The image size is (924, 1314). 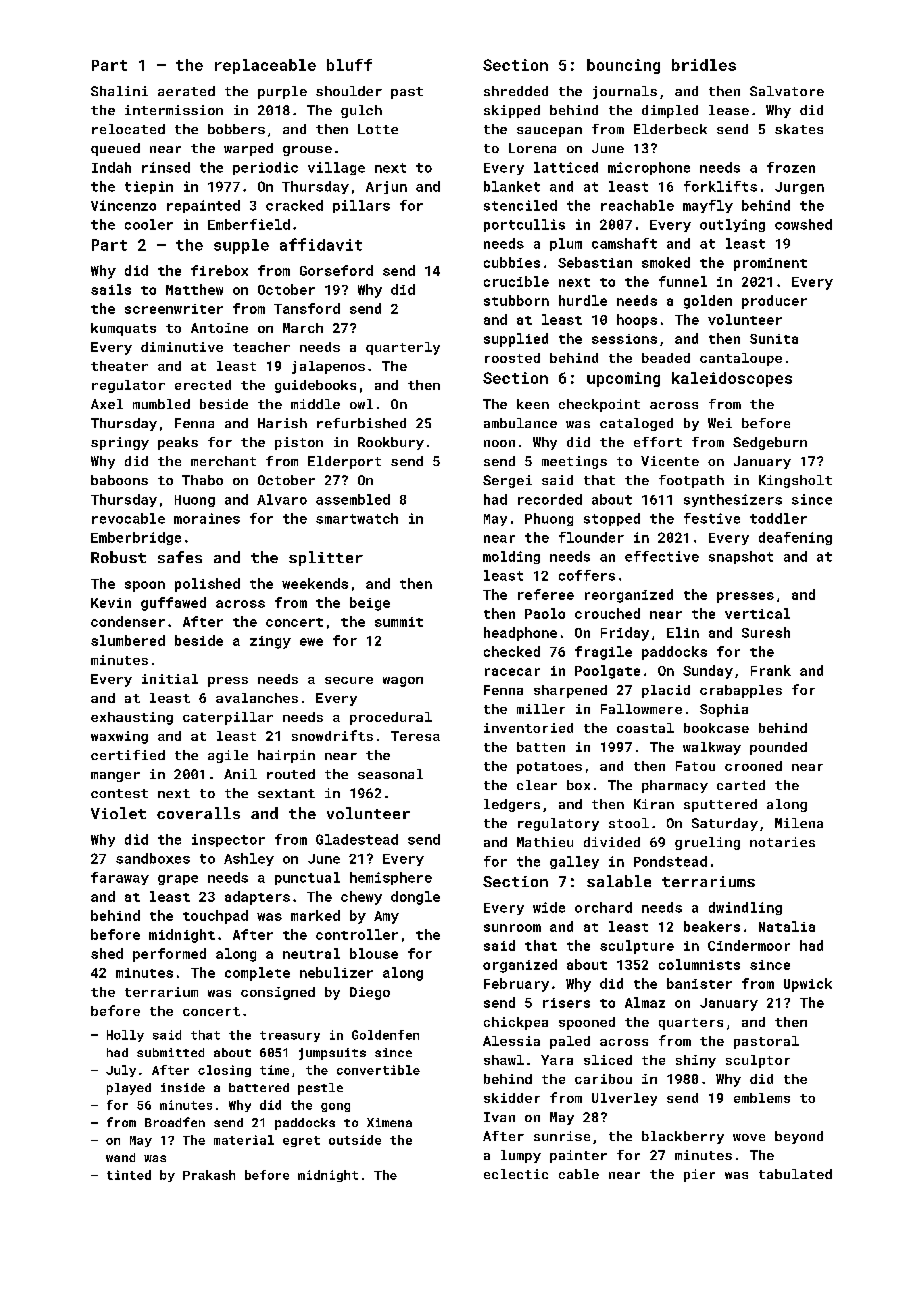 What do you see at coordinates (732, 225) in the document?
I see `outlying` at bounding box center [732, 225].
